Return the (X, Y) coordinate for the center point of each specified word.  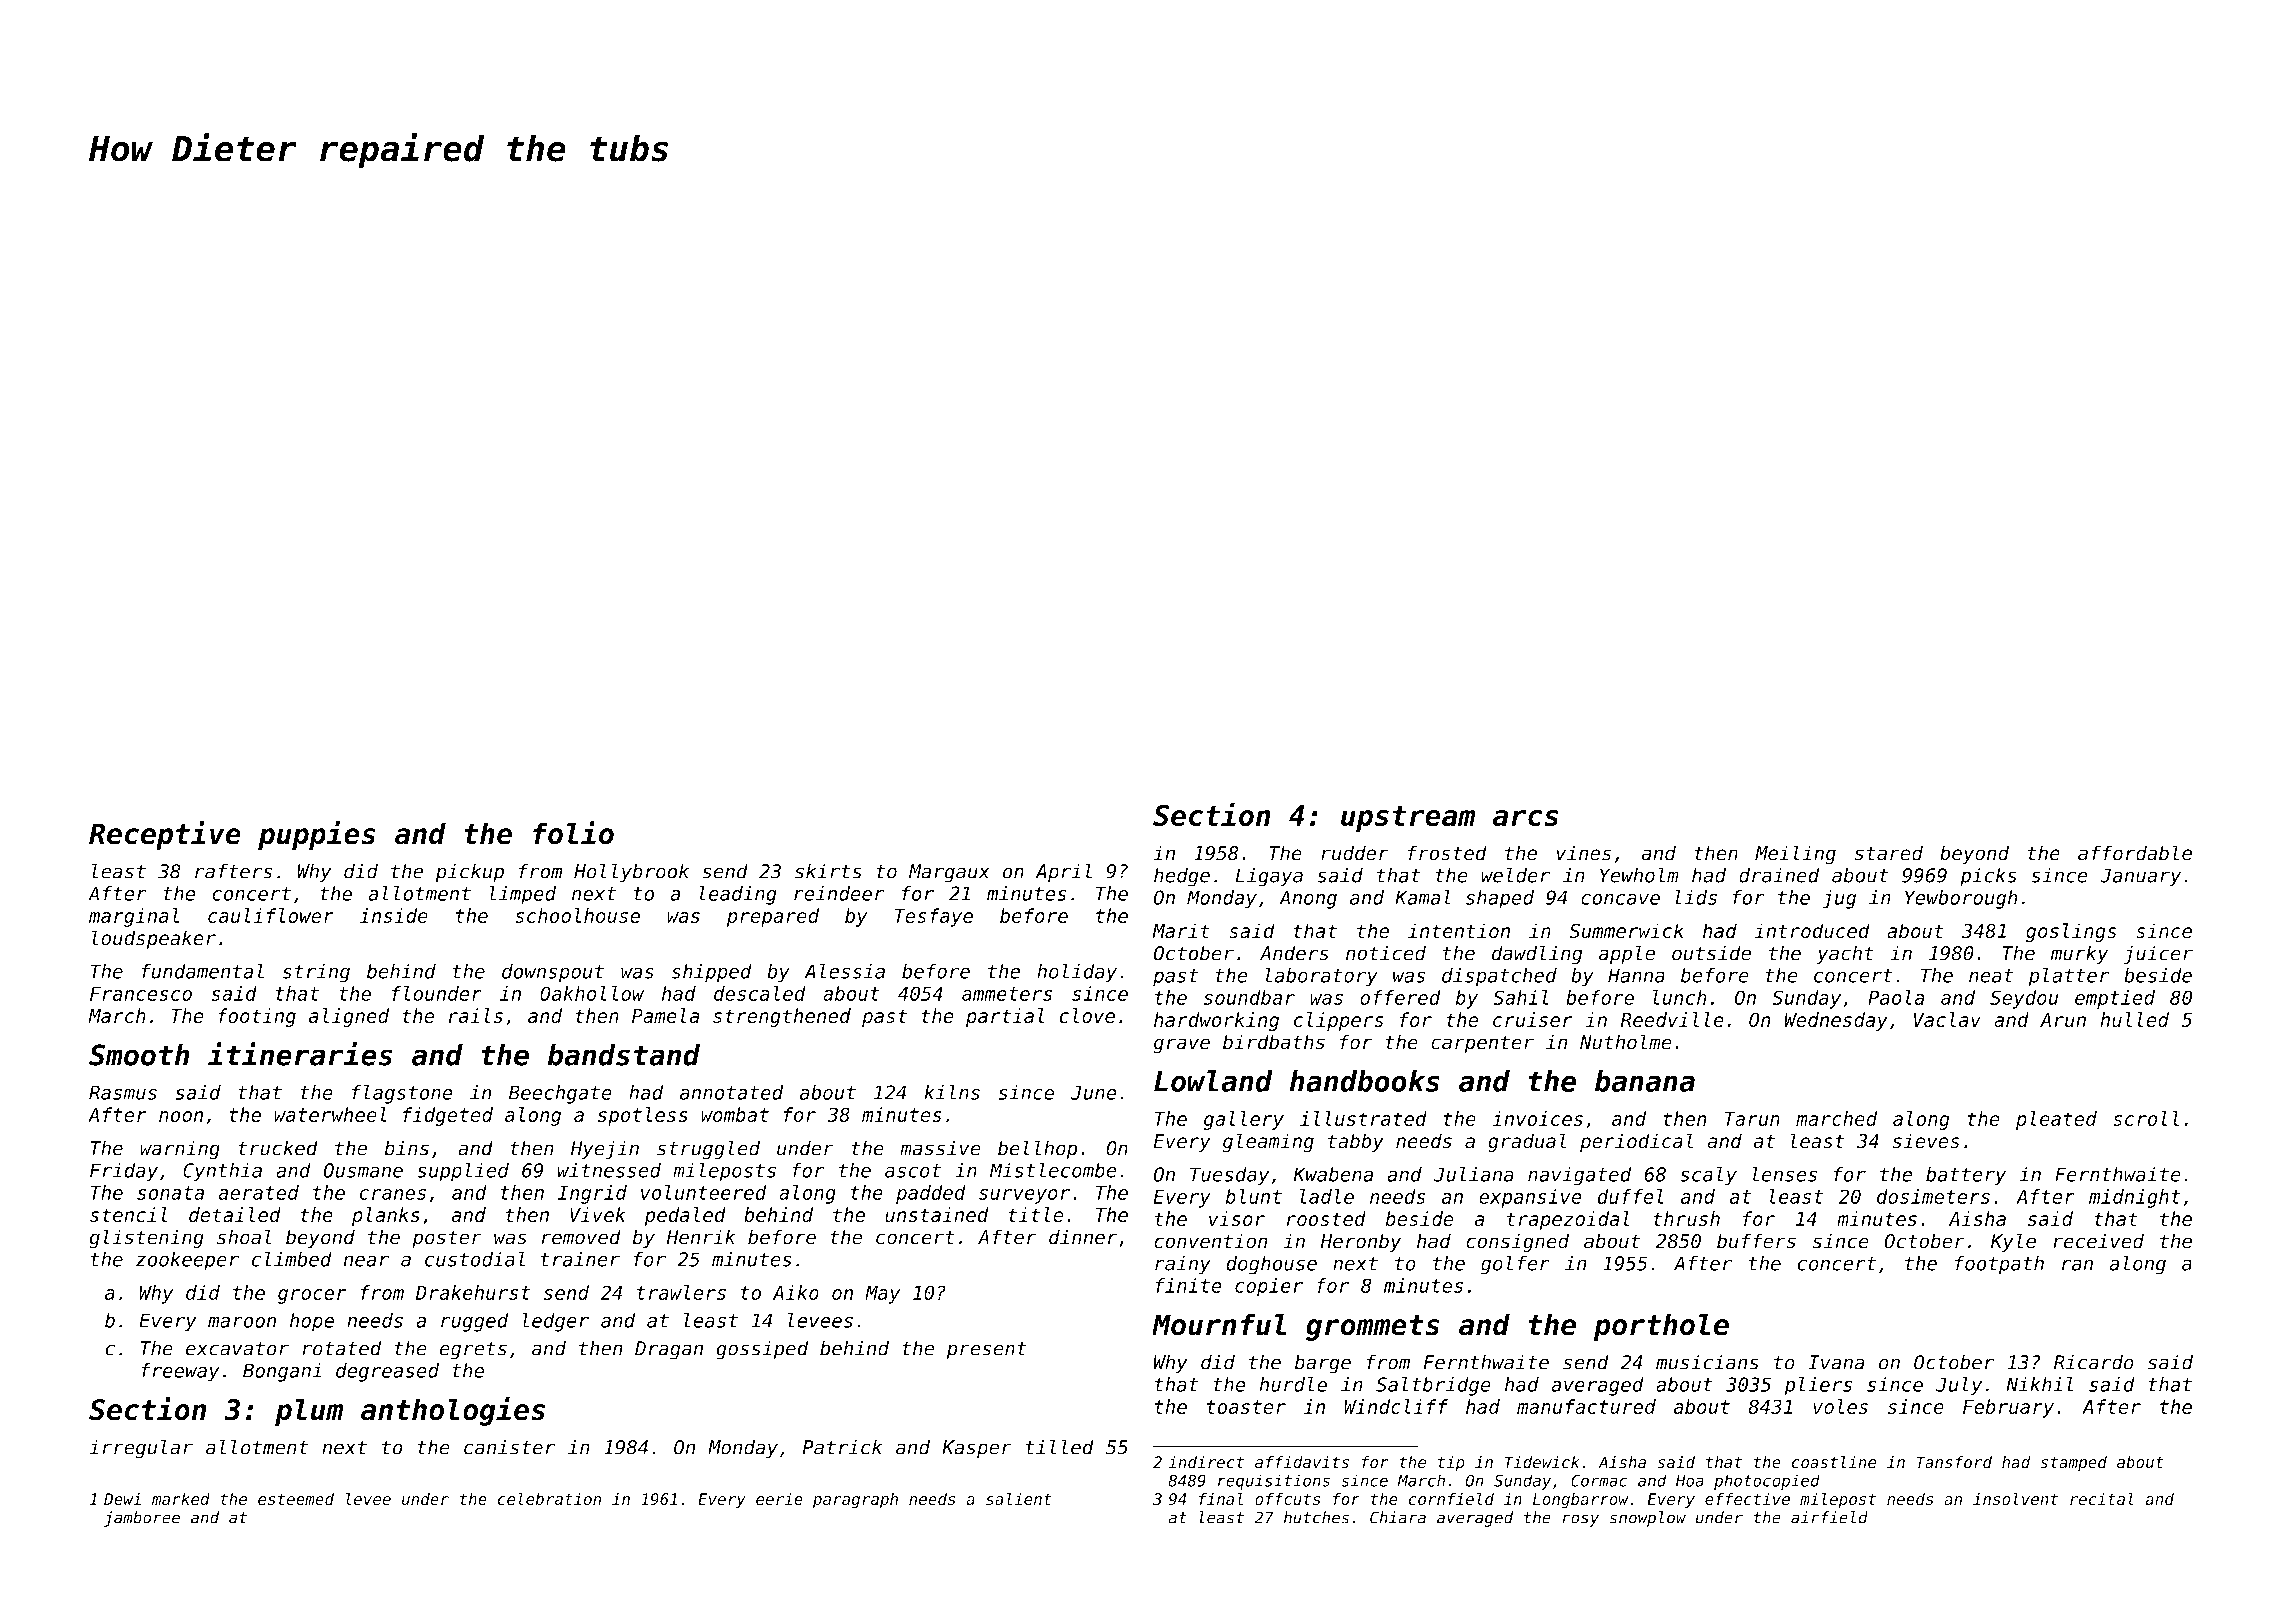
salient (1019, 1498)
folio (573, 833)
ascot (913, 1171)
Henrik (701, 1237)
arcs (1525, 818)
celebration (549, 1499)
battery (1966, 1176)
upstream (1408, 819)
